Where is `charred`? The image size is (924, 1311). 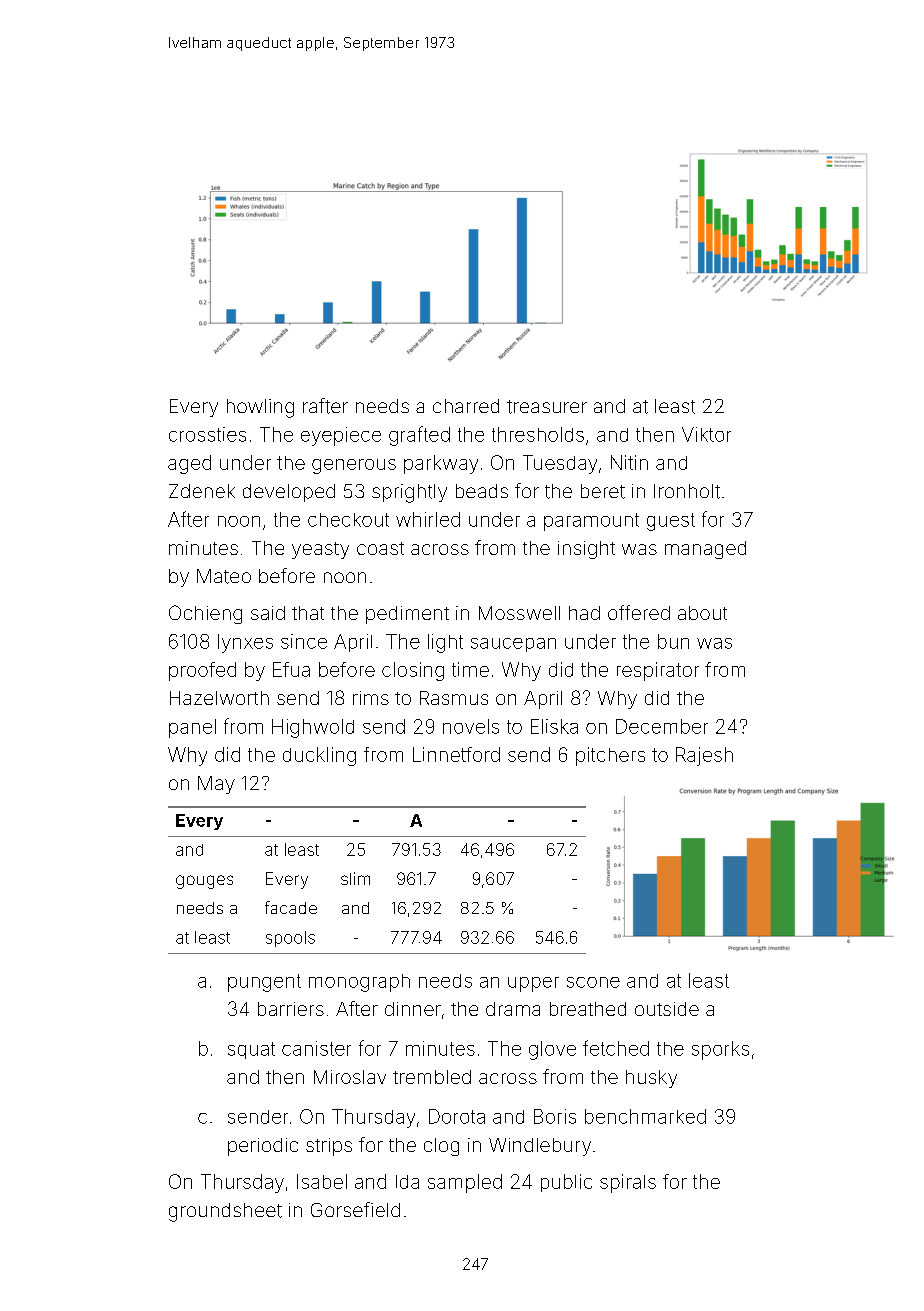
charred is located at coordinates (466, 406).
